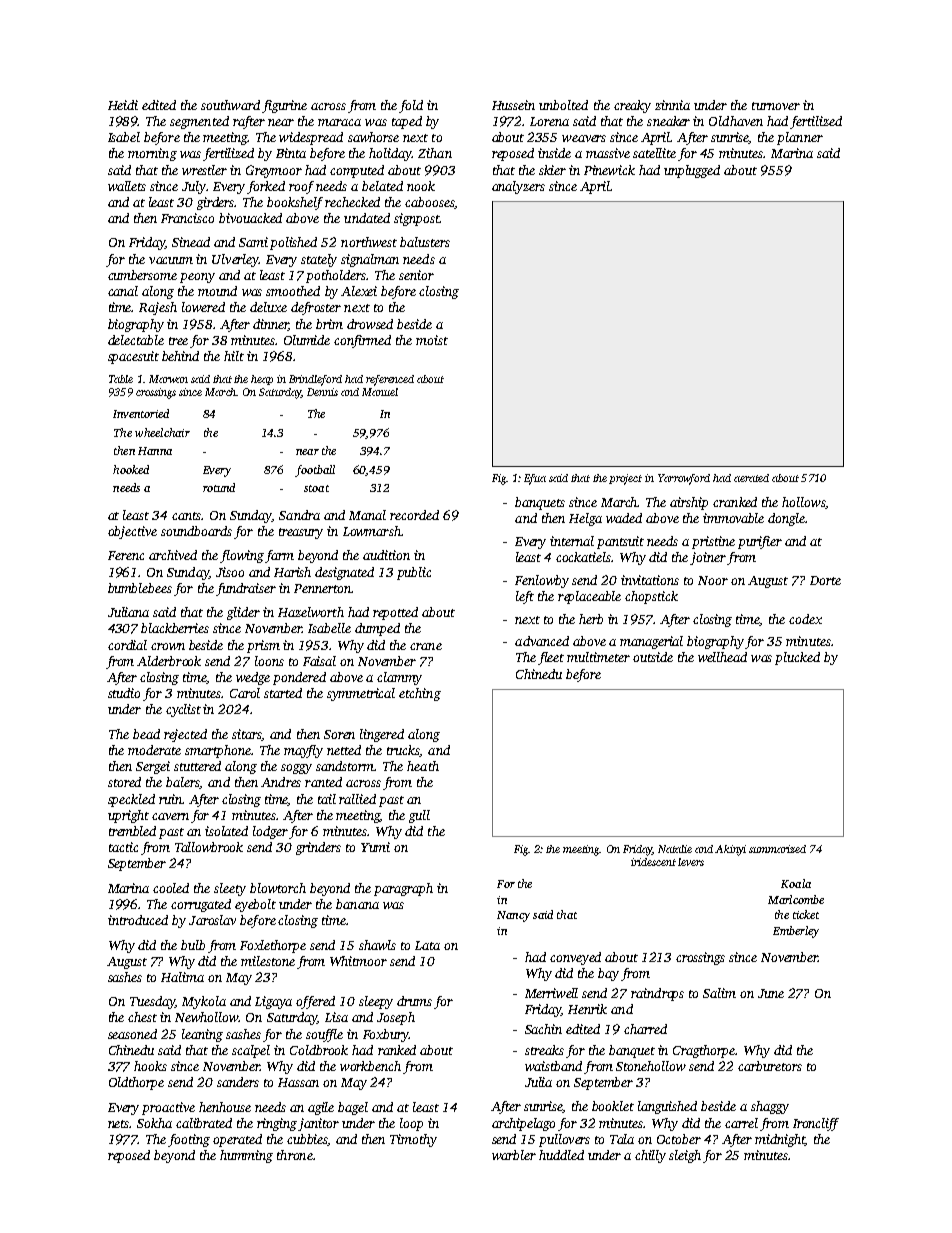 Image resolution: width=952 pixels, height=1233 pixels. I want to click on balusters, so click(425, 242).
